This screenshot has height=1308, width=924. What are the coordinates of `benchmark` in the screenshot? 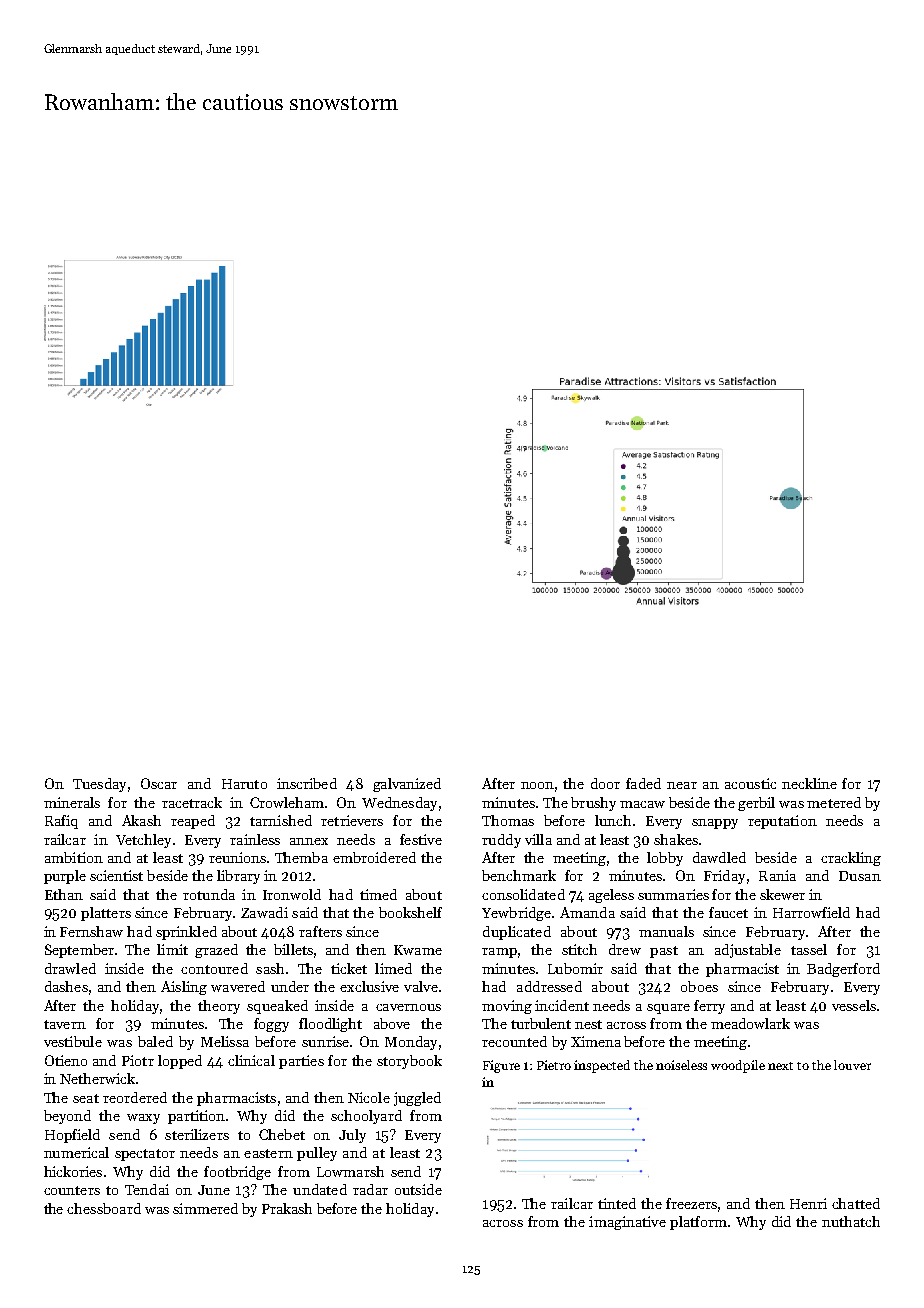 It's located at (519, 875).
